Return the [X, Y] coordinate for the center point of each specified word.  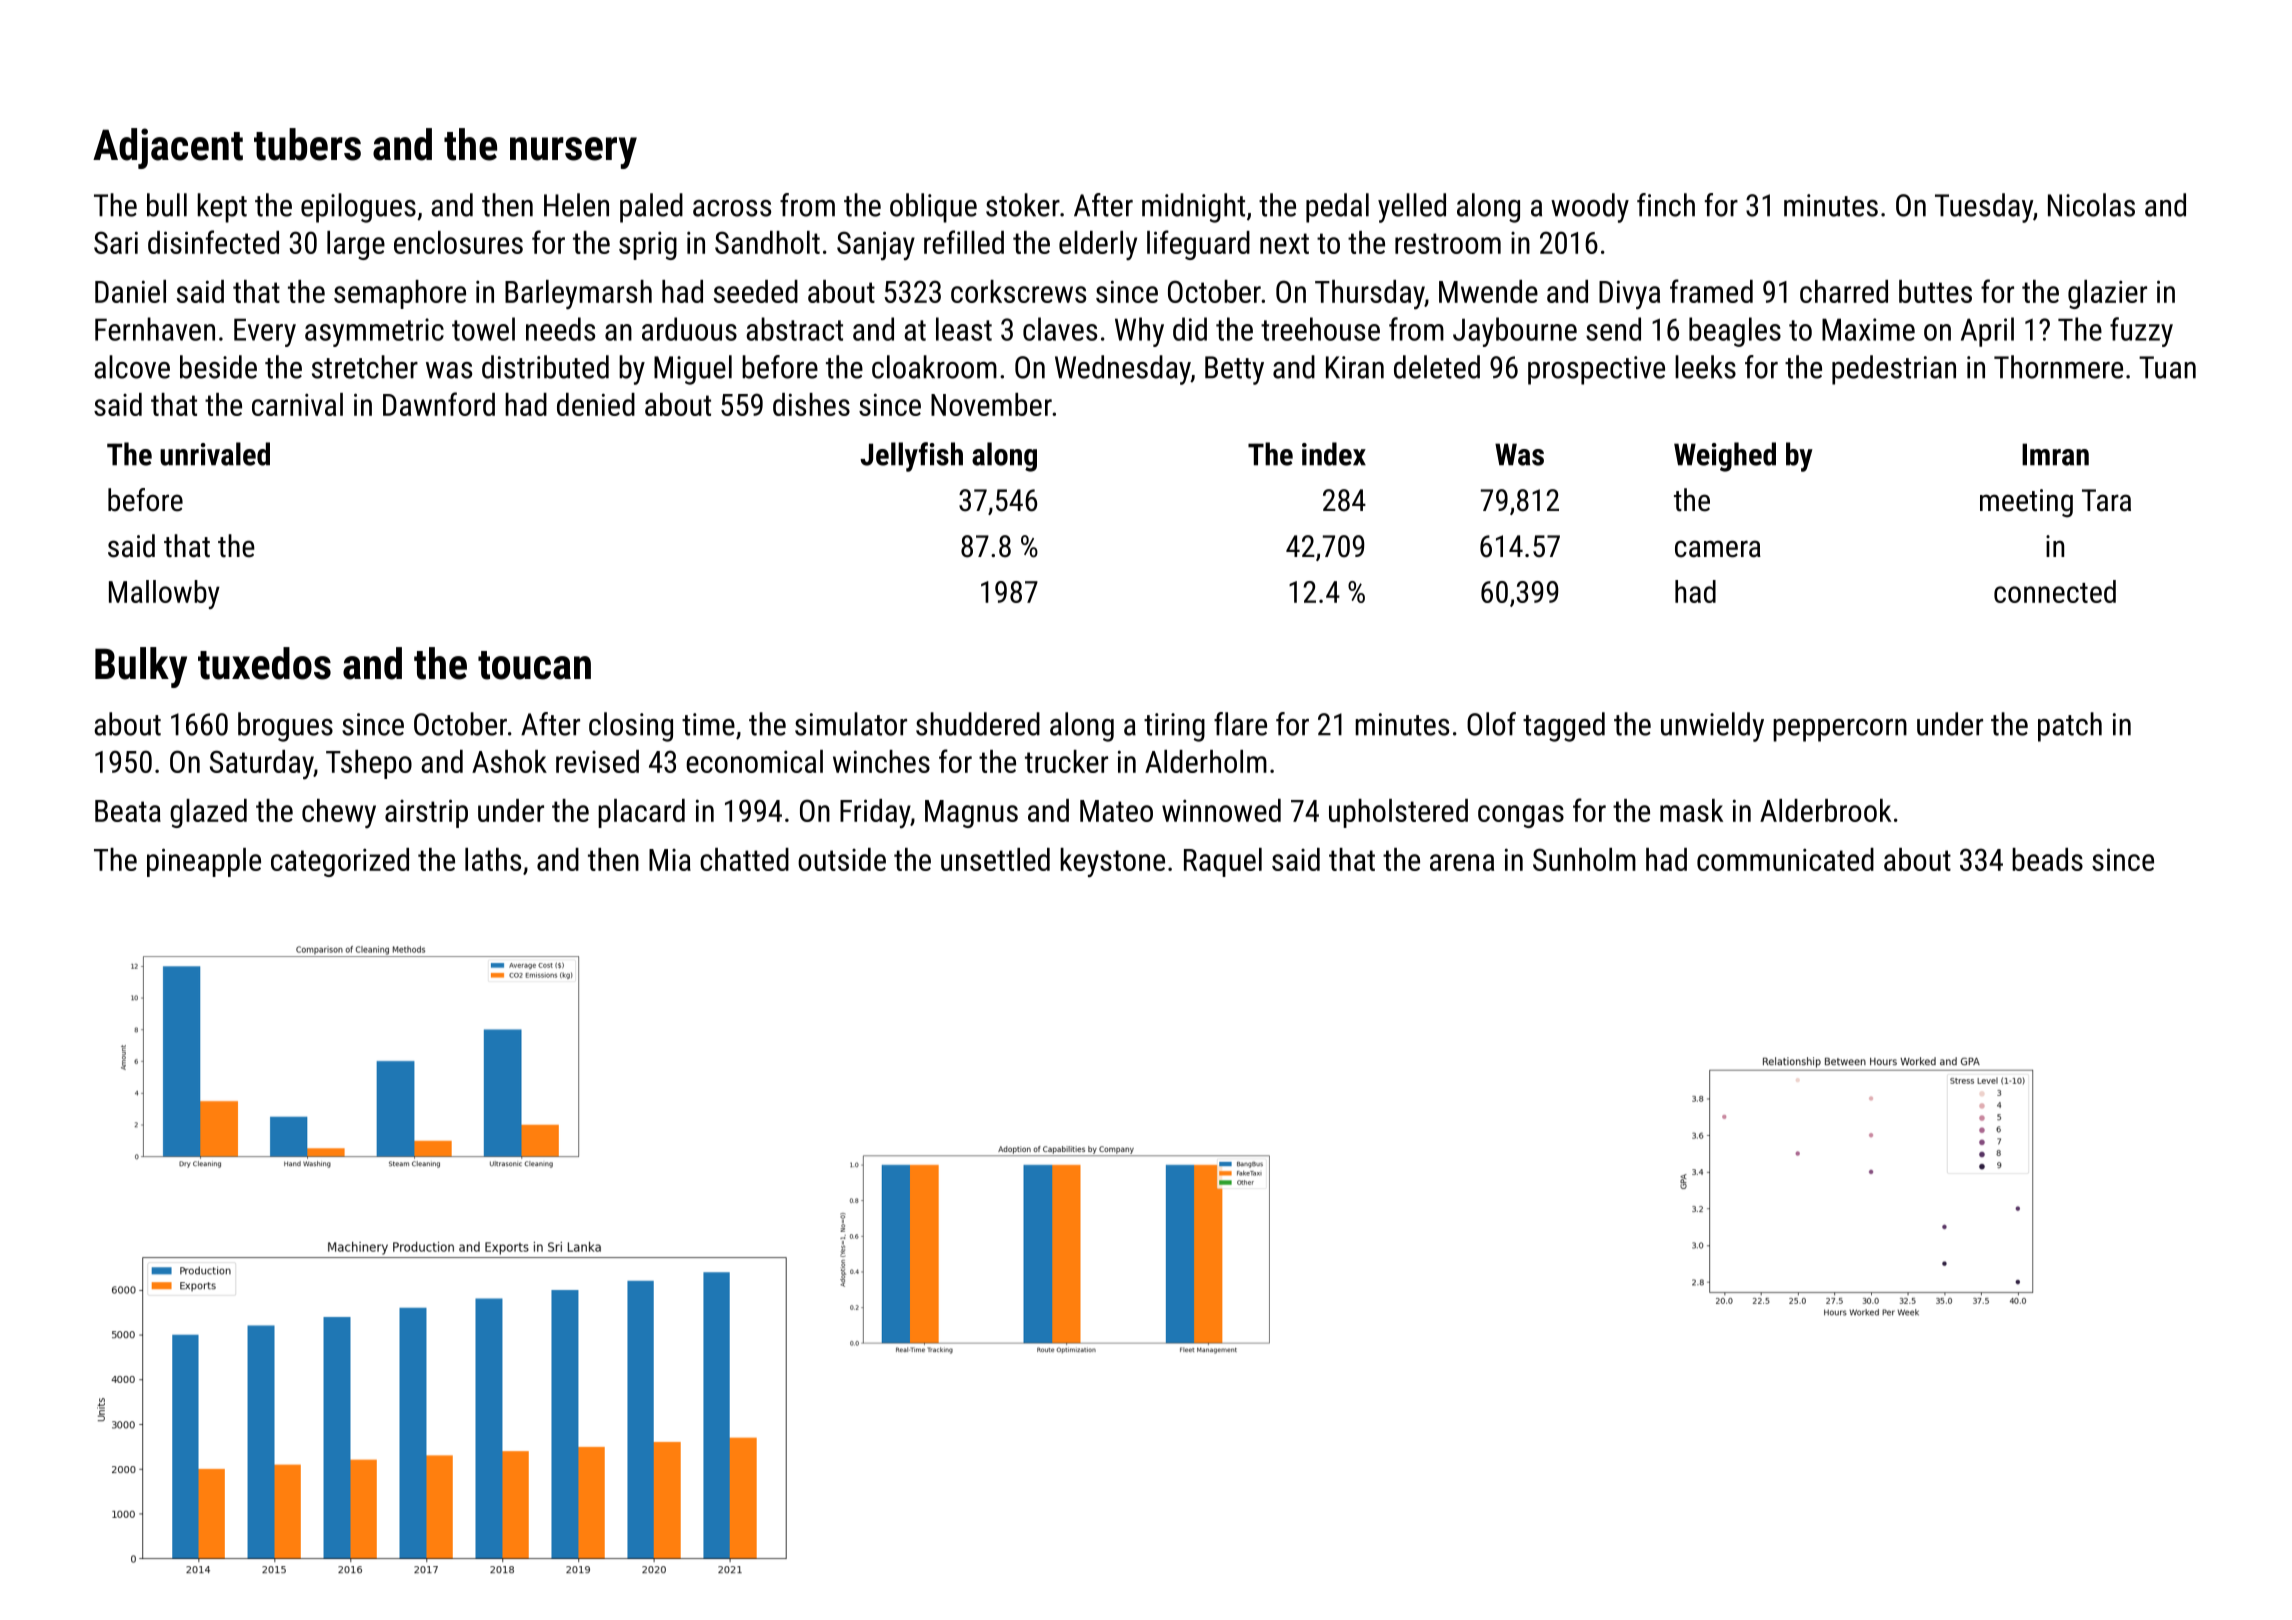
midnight [1193, 208]
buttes [1935, 291]
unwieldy [1712, 727]
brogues [285, 727]
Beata [128, 811]
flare [1240, 724]
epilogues [358, 208]
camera [1718, 549]
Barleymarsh [578, 295]
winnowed [1221, 810]
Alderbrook [1825, 810]
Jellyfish [911, 457]
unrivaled [215, 454]
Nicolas [2091, 205]
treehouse [1320, 329]
